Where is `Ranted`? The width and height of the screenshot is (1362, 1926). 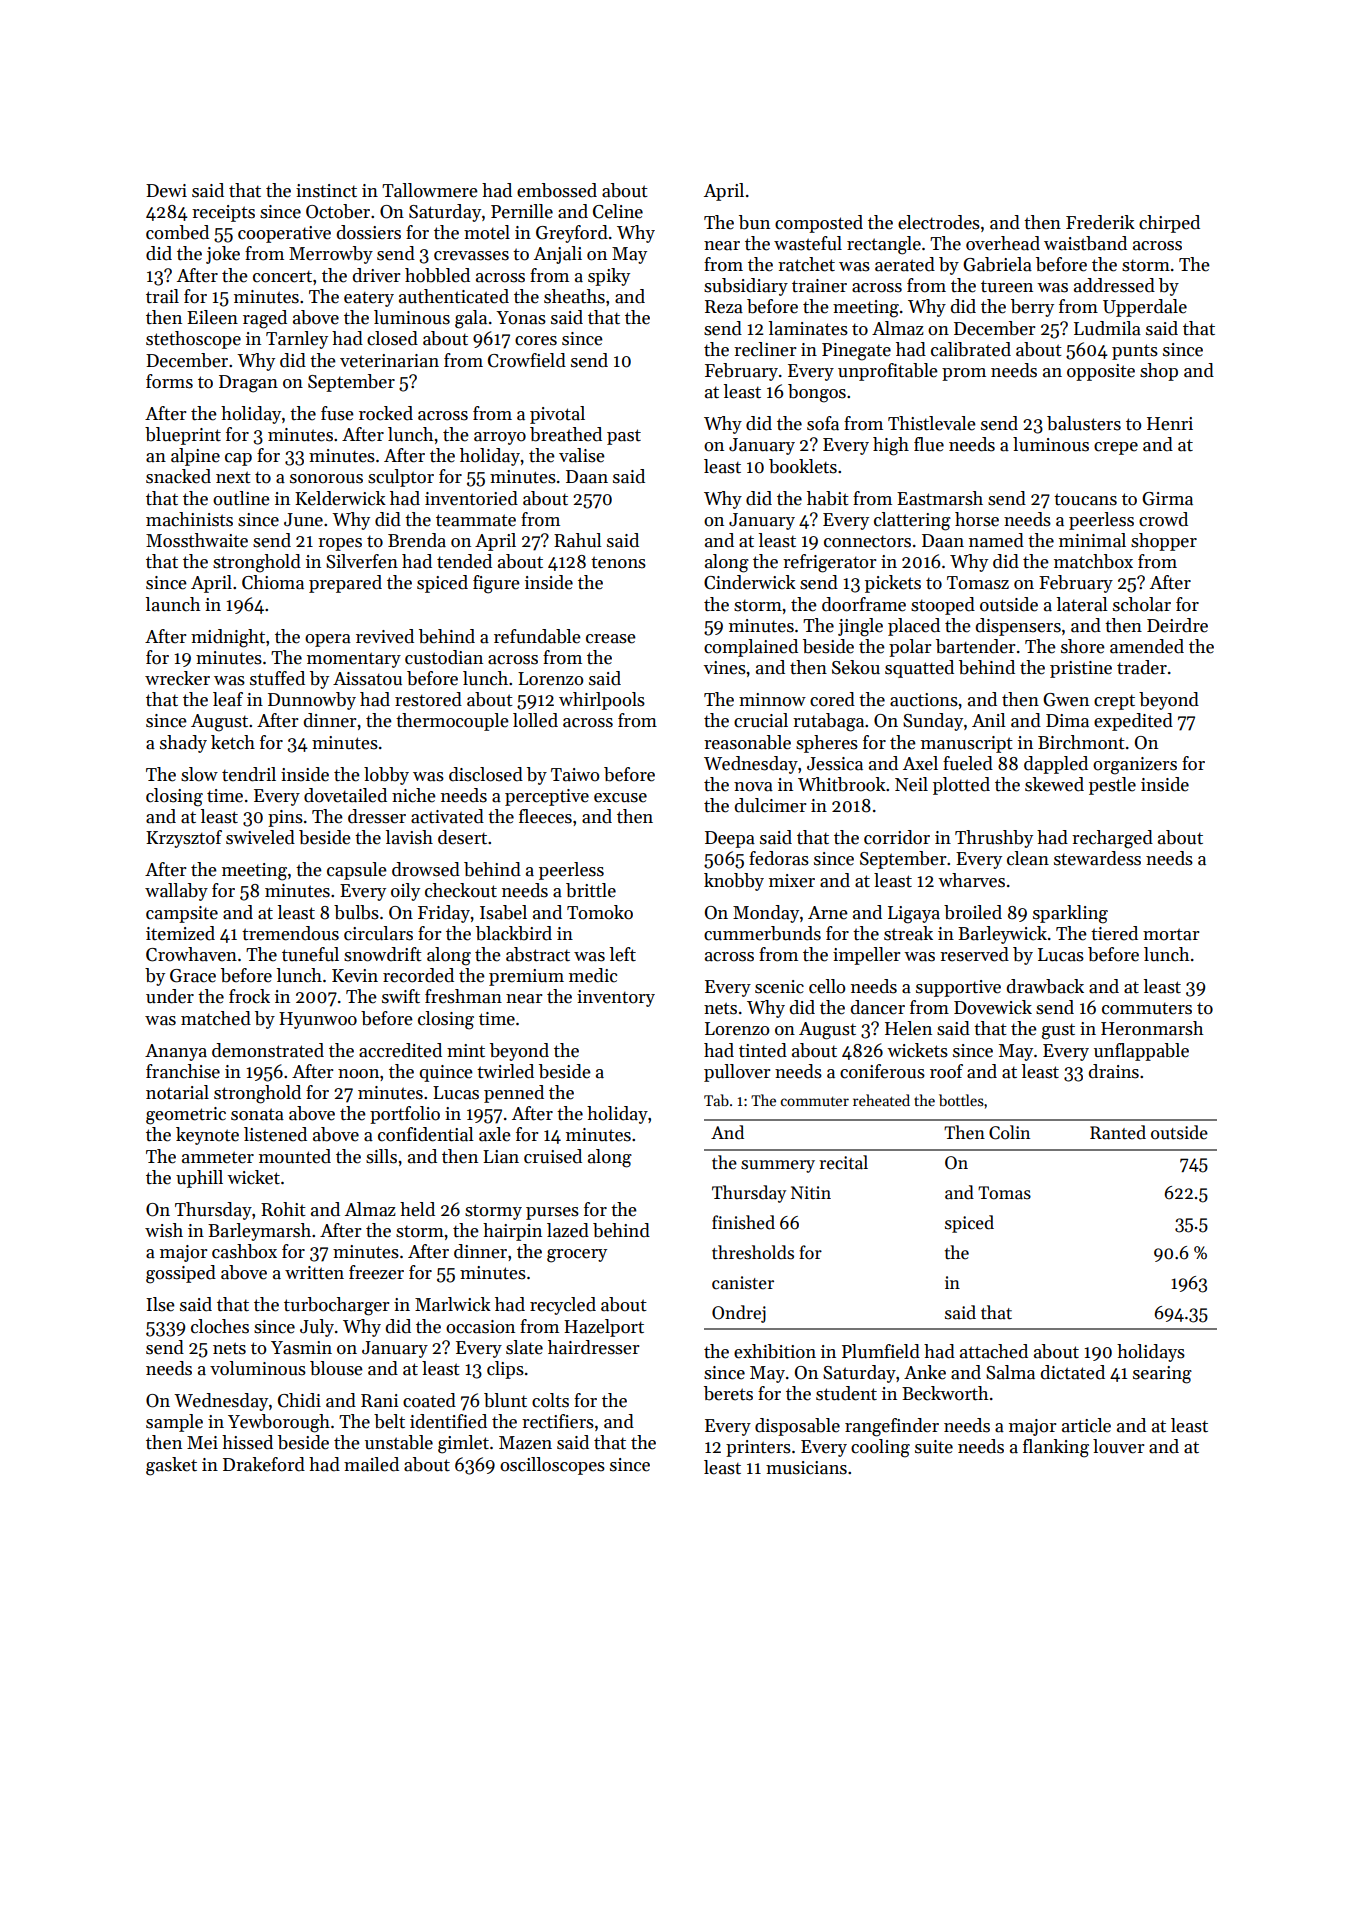
Ranted is located at coordinates (1118, 1132).
